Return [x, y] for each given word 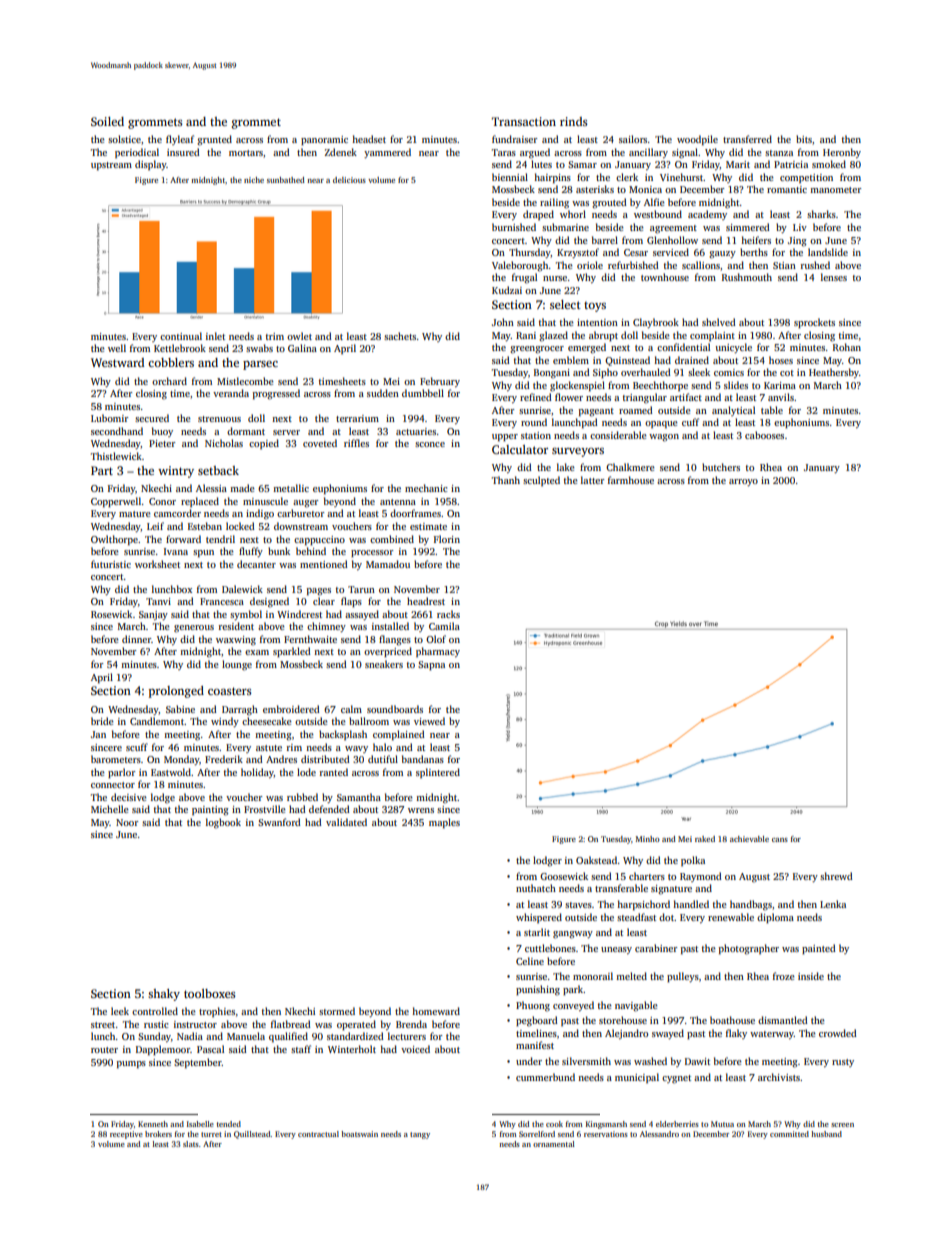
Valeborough [520, 266]
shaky [164, 995]
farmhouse [631, 480]
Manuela [246, 1036]
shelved [719, 322]
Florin [447, 539]
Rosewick [111, 614]
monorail [593, 976]
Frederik [224, 759]
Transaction [524, 121]
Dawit [697, 1061]
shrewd [836, 876]
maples [444, 823]
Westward [117, 362]
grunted [214, 140]
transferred [747, 139]
